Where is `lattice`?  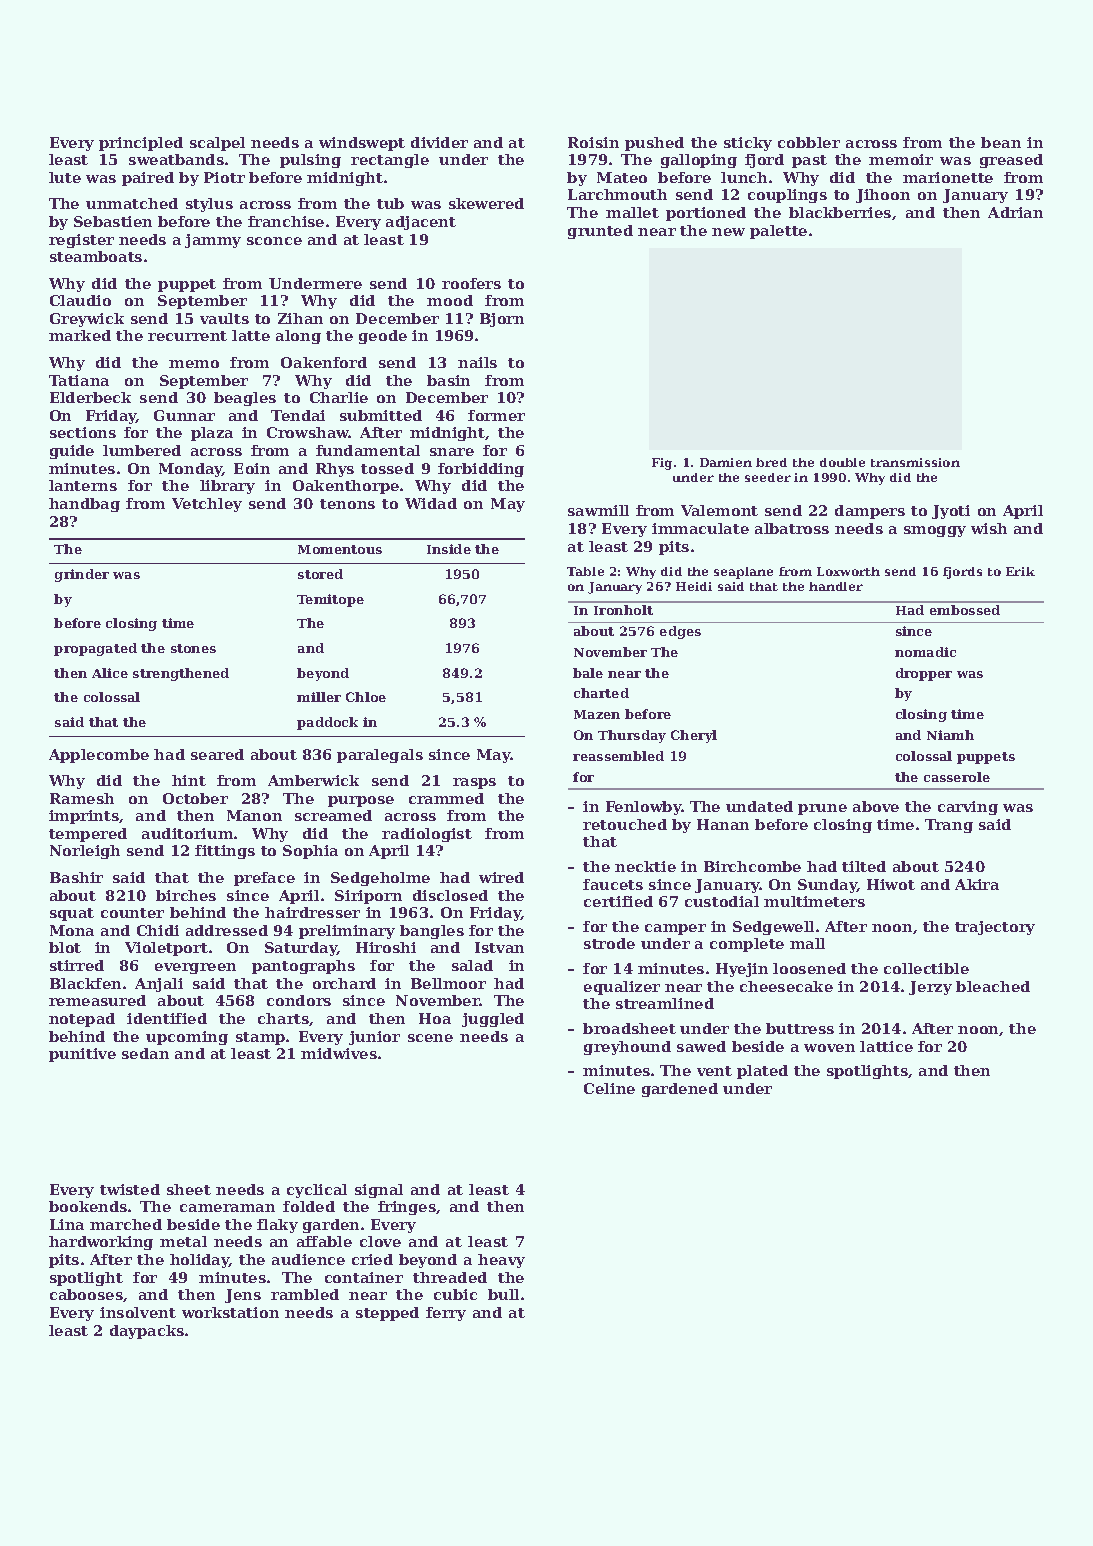
lattice is located at coordinates (886, 1046).
